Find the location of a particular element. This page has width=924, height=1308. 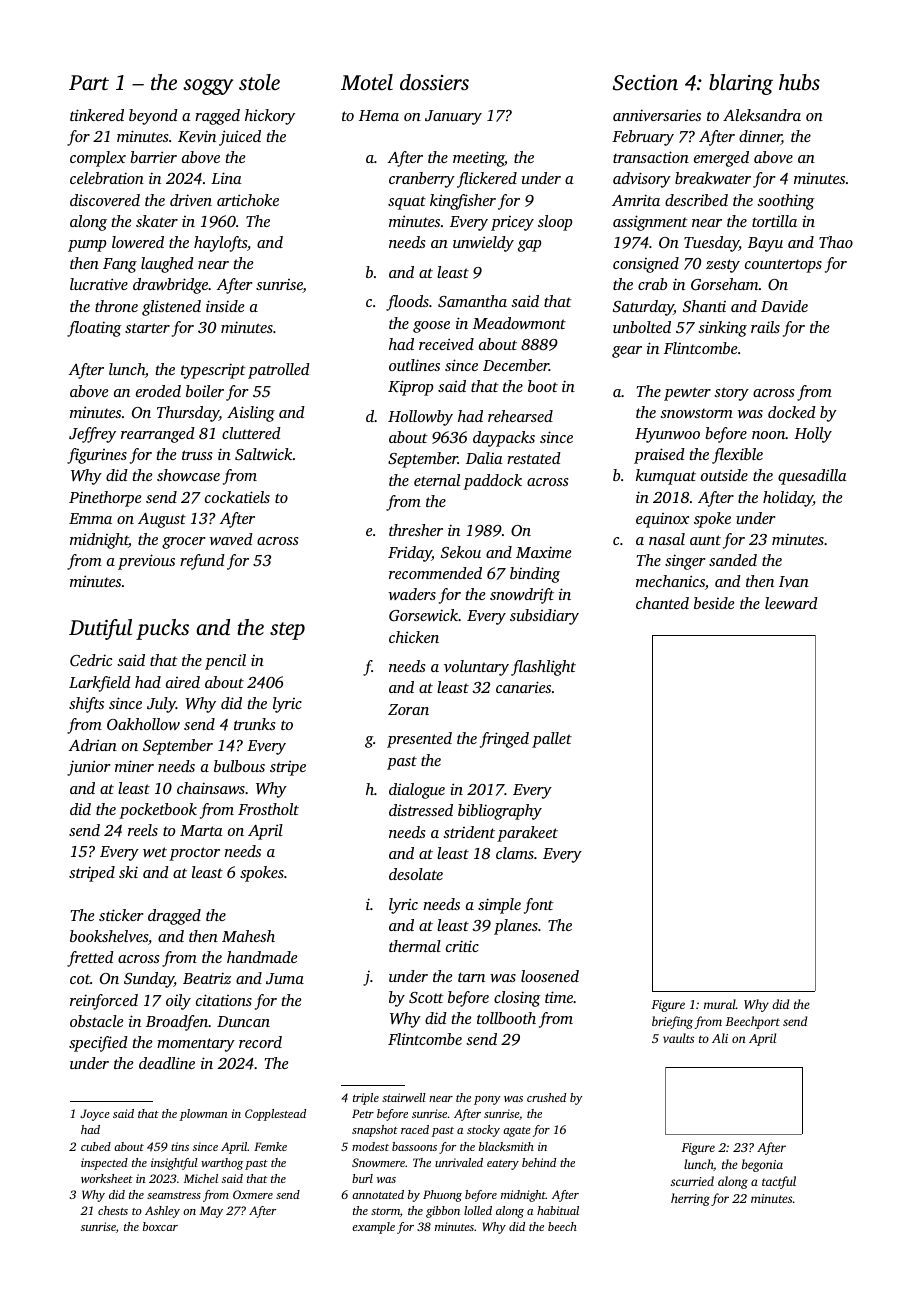

soothing is located at coordinates (786, 202).
